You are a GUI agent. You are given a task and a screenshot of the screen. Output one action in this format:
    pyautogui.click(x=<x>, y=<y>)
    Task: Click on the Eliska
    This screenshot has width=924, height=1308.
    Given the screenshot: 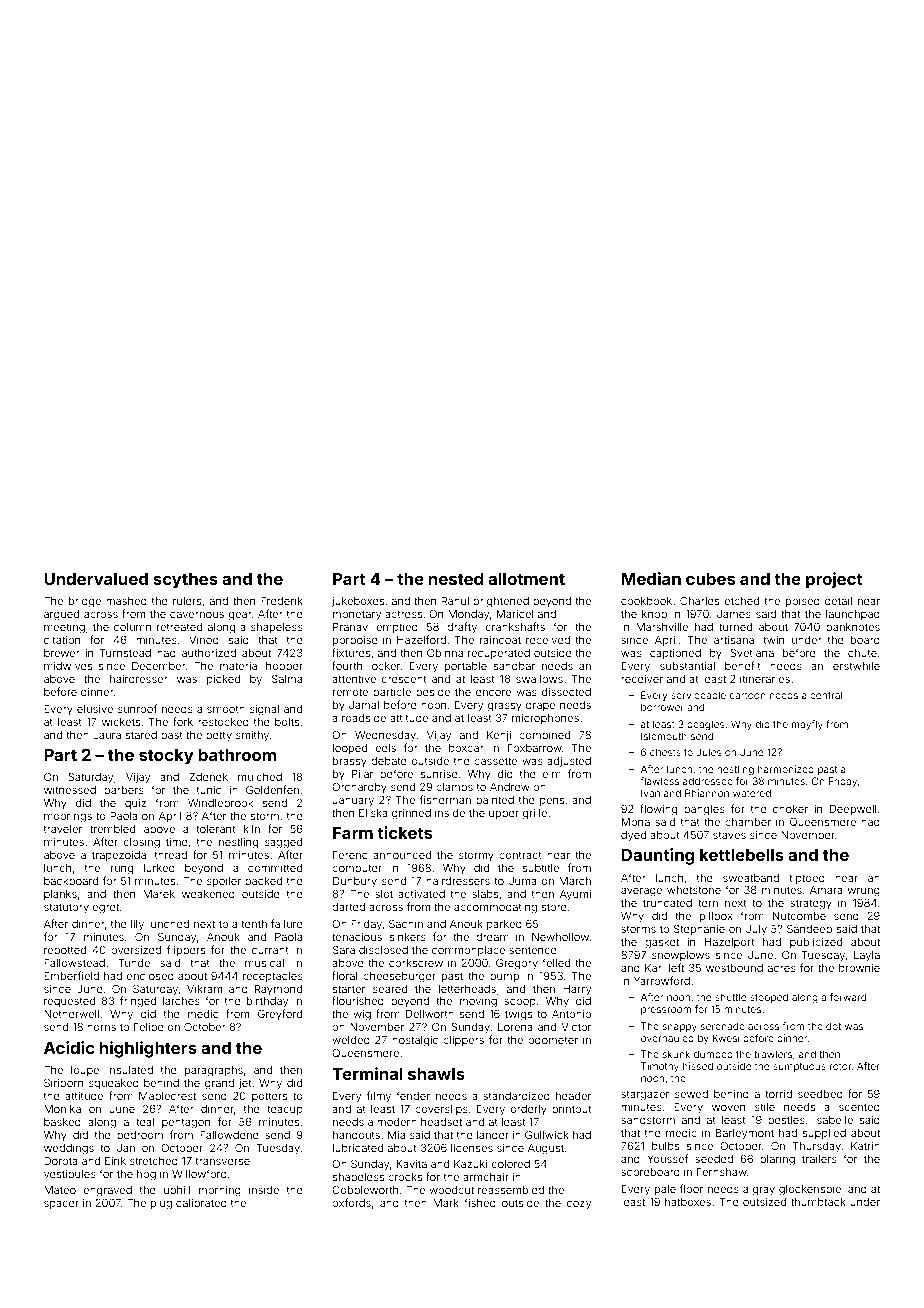 What is the action you would take?
    pyautogui.click(x=373, y=813)
